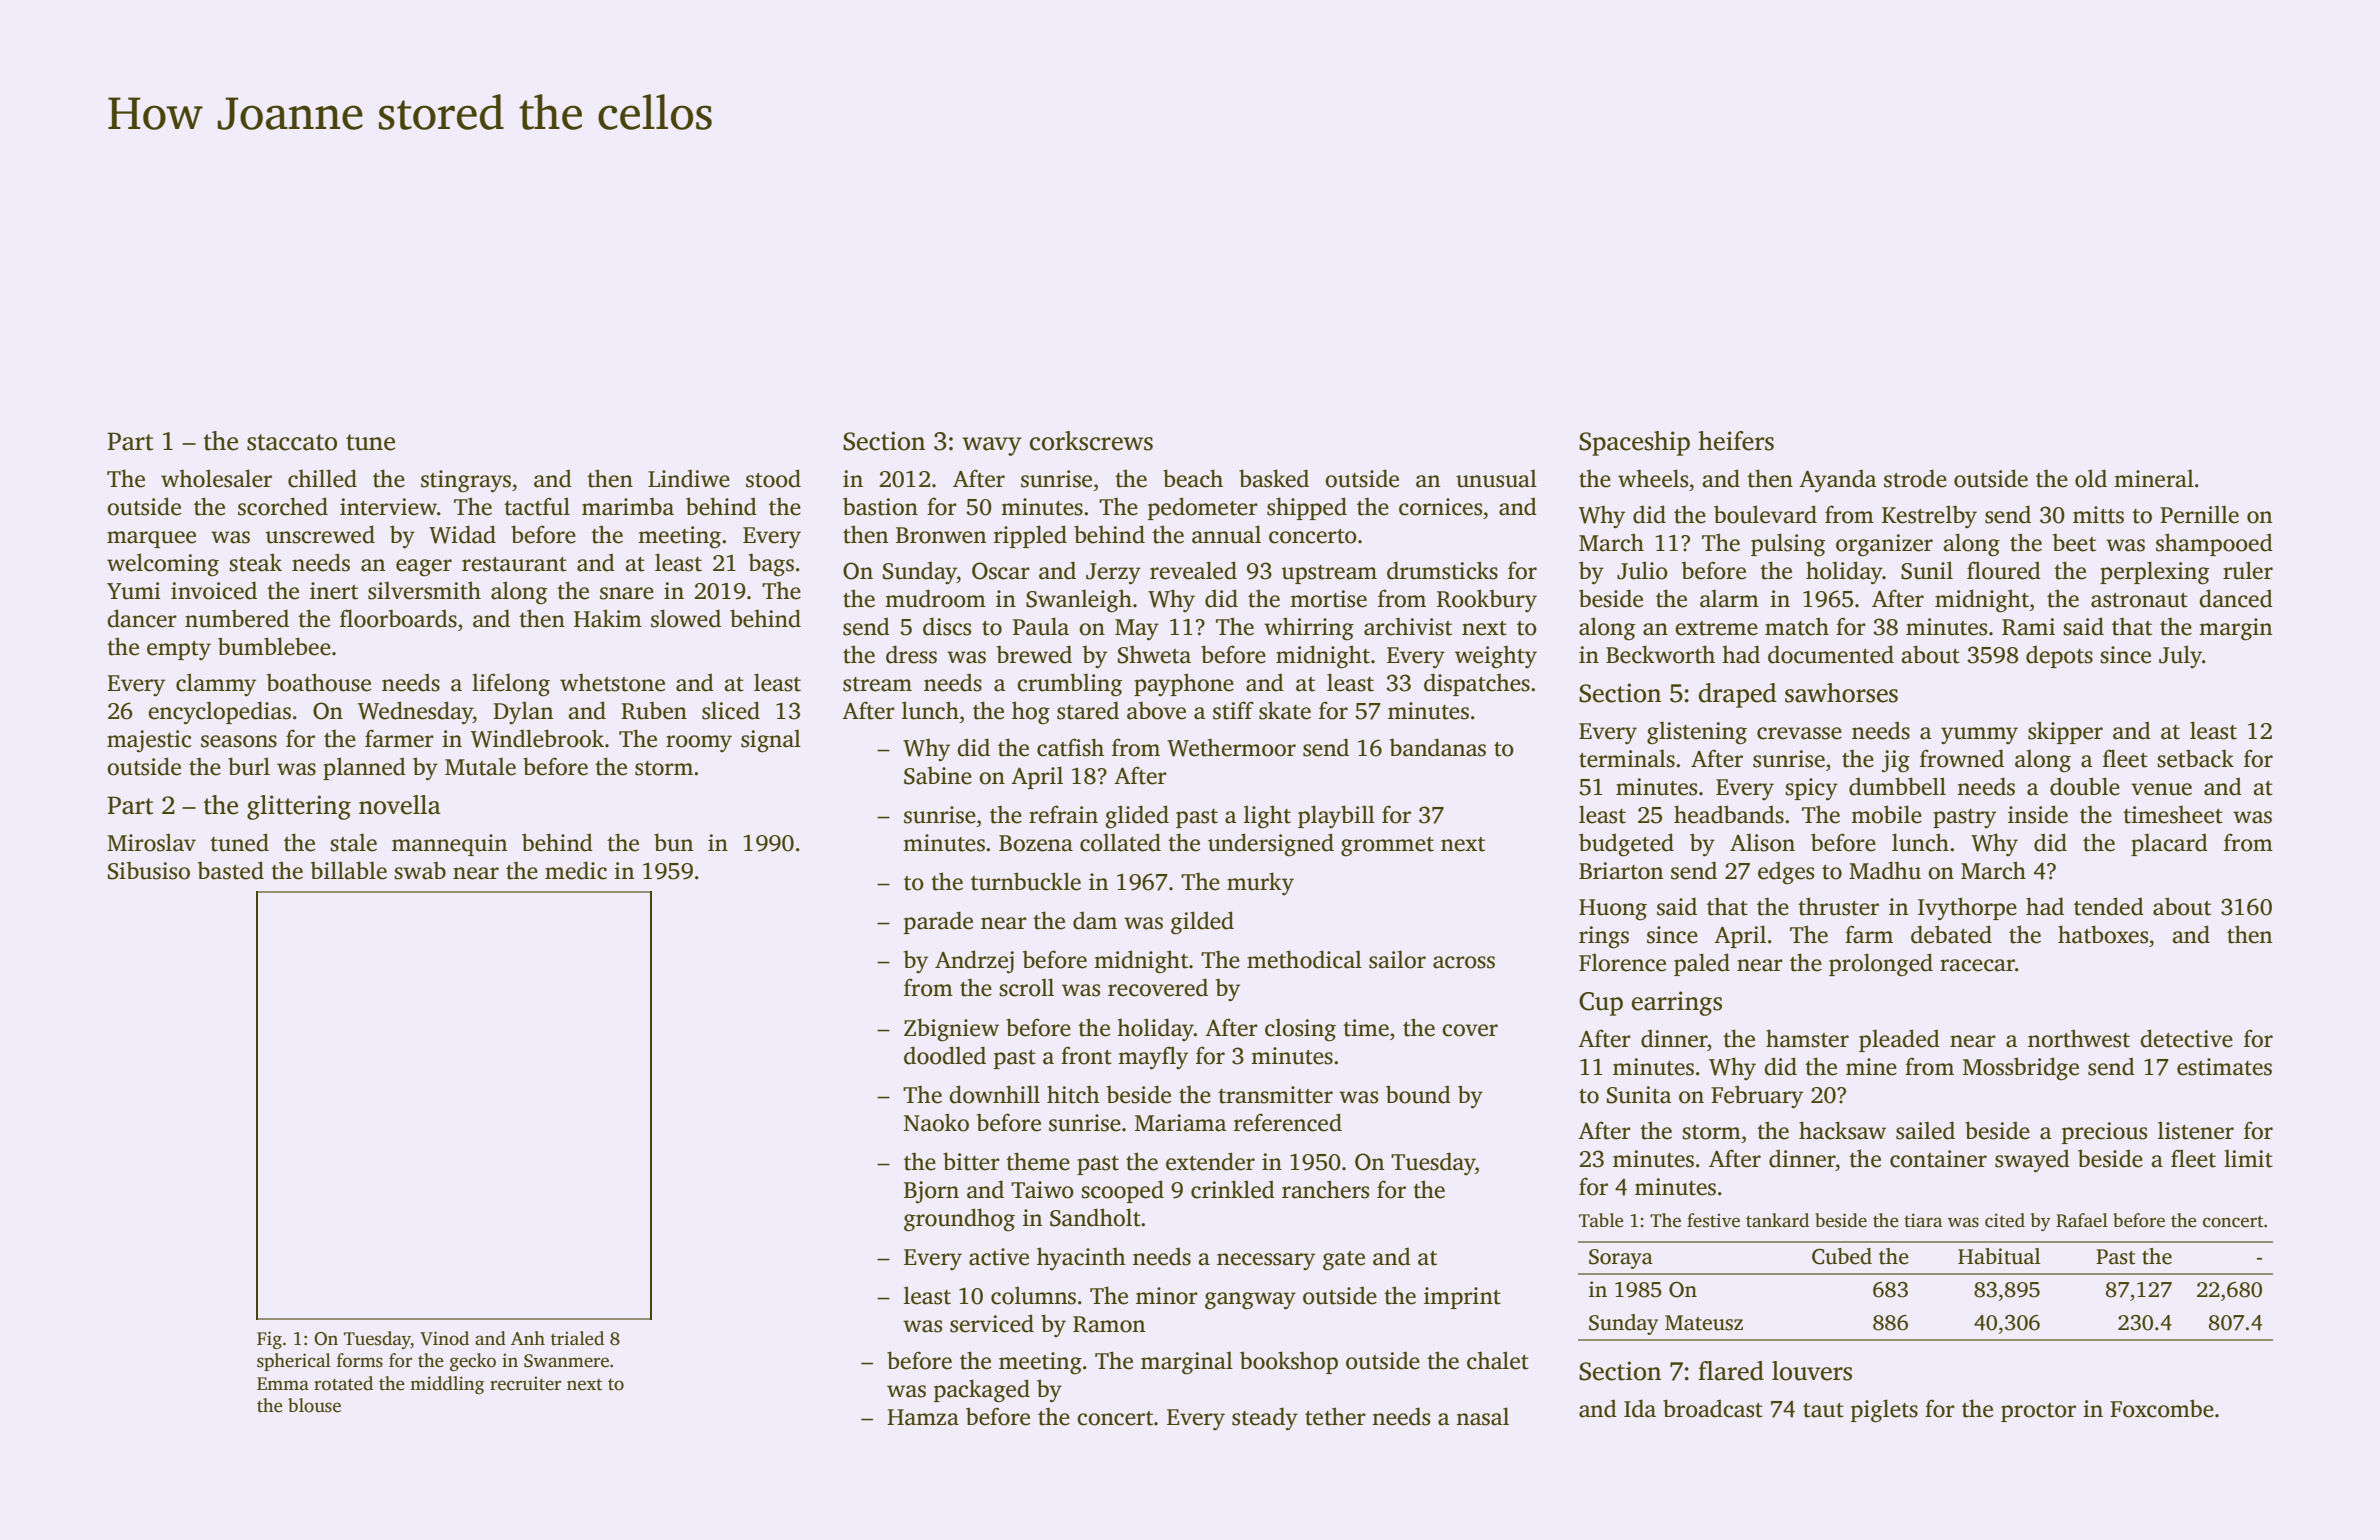 This screenshot has height=1540, width=2380. I want to click on Andrzej, so click(974, 962).
